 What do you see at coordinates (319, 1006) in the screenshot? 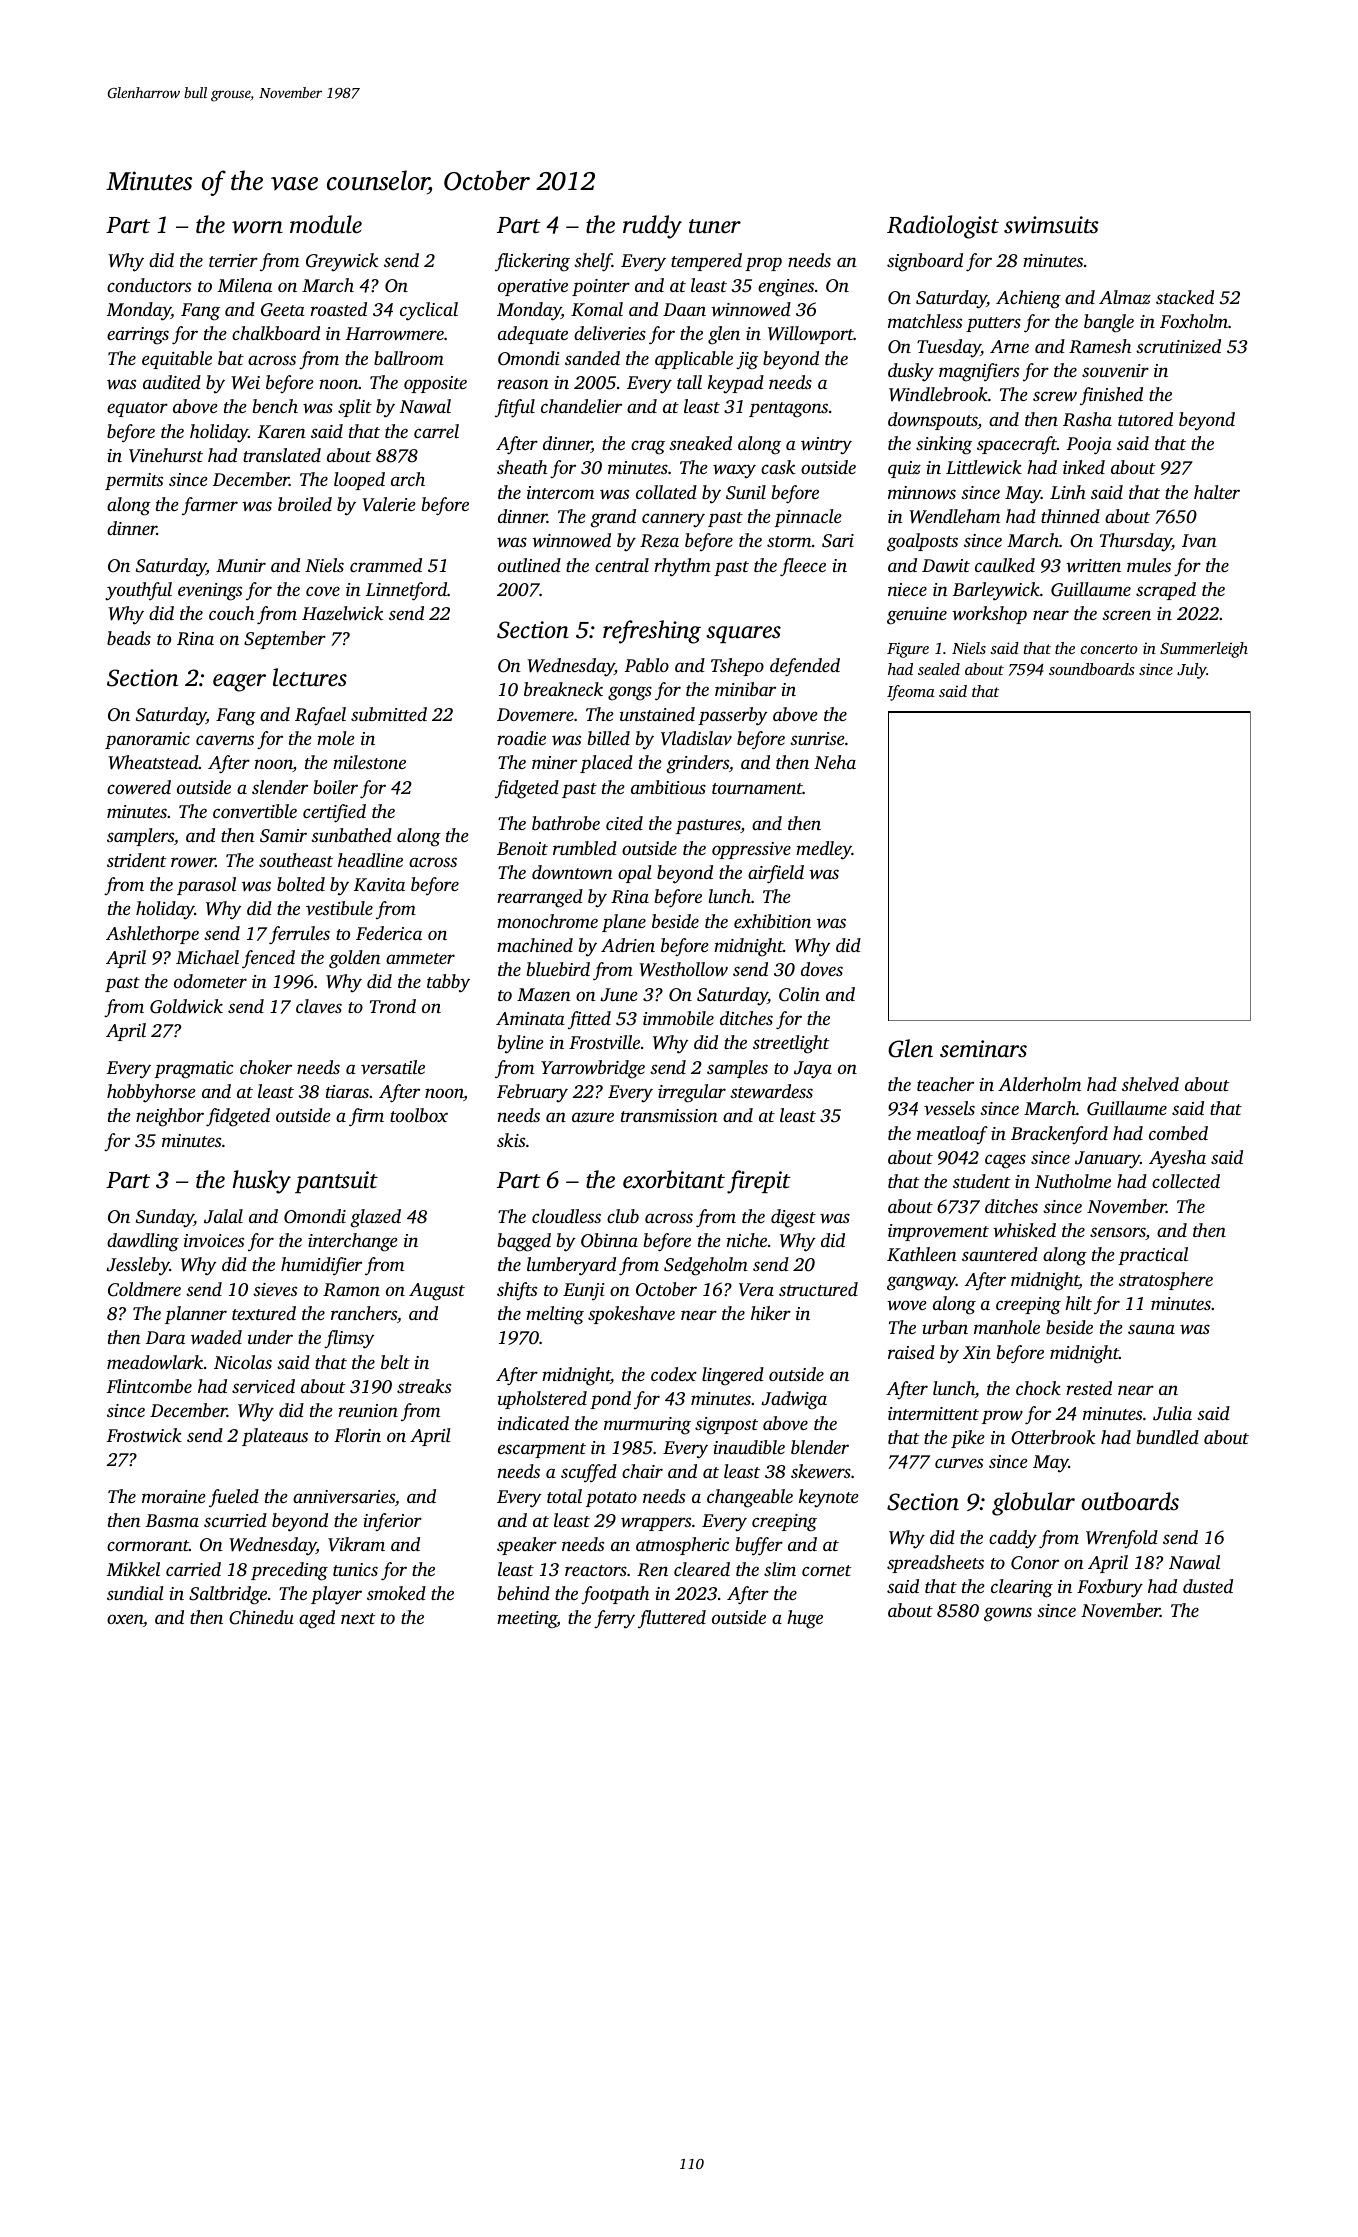
I see `claves` at bounding box center [319, 1006].
